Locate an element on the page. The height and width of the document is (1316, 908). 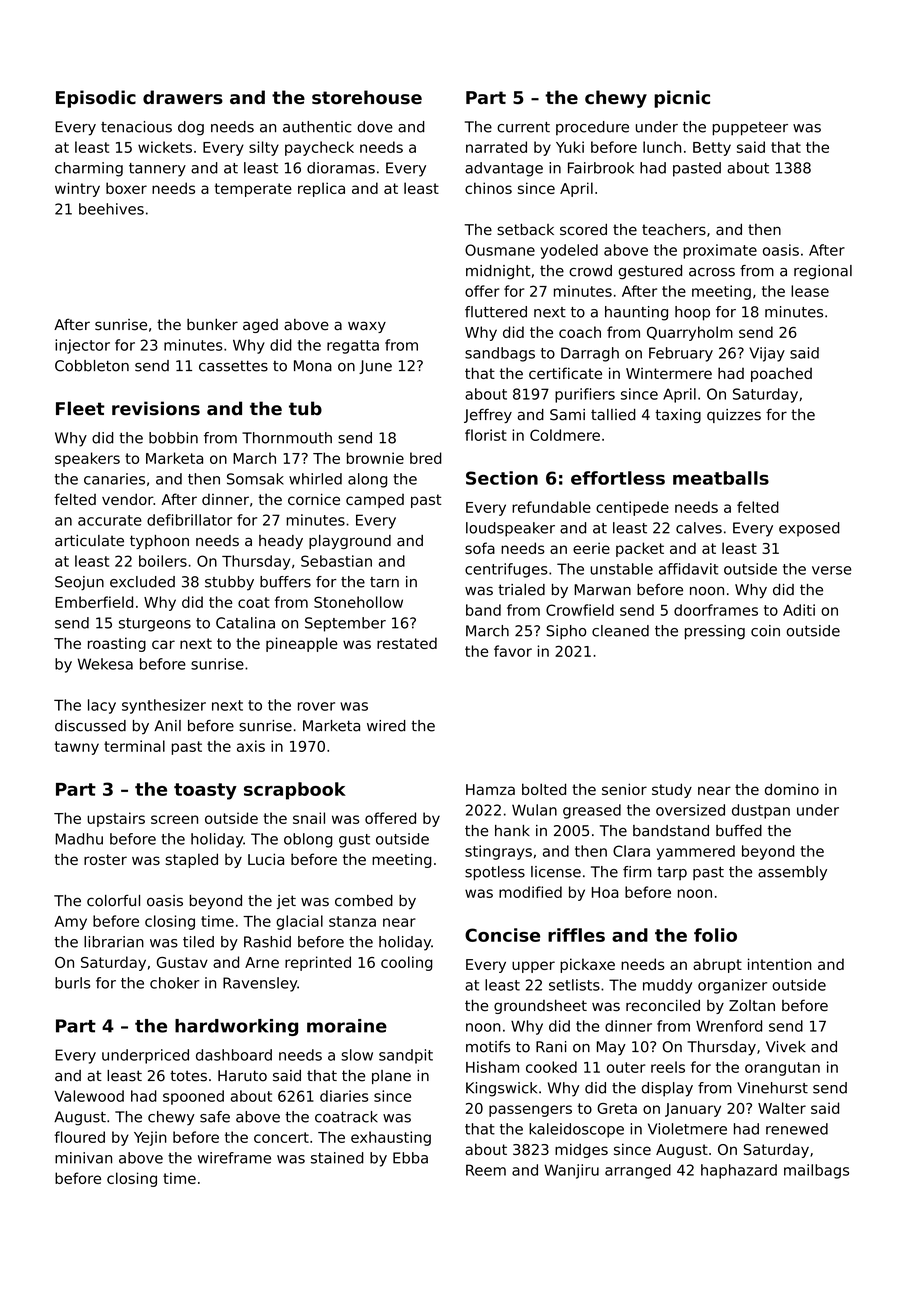
injector is located at coordinates (82, 346).
